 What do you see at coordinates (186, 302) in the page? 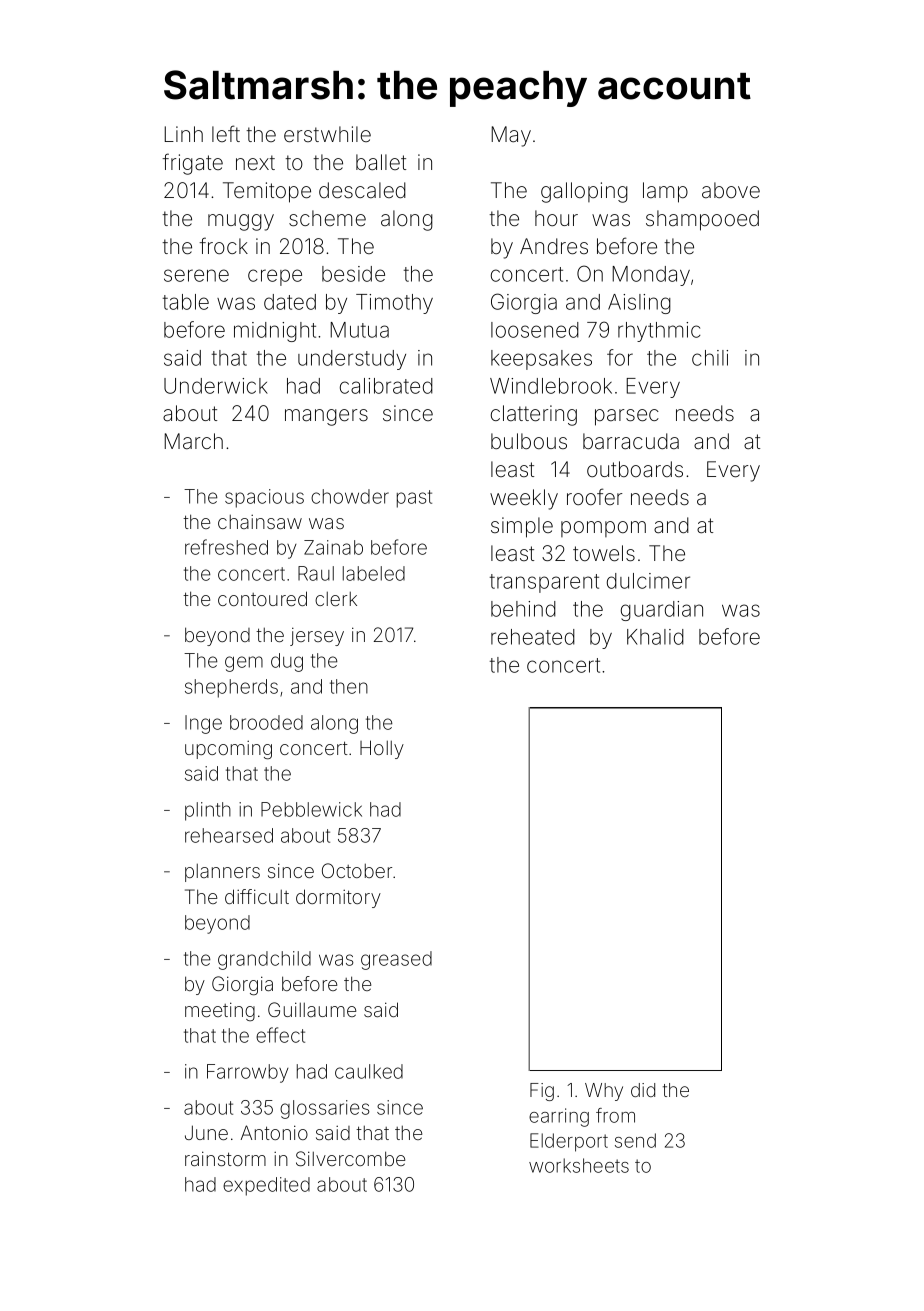
I see `table` at bounding box center [186, 302].
